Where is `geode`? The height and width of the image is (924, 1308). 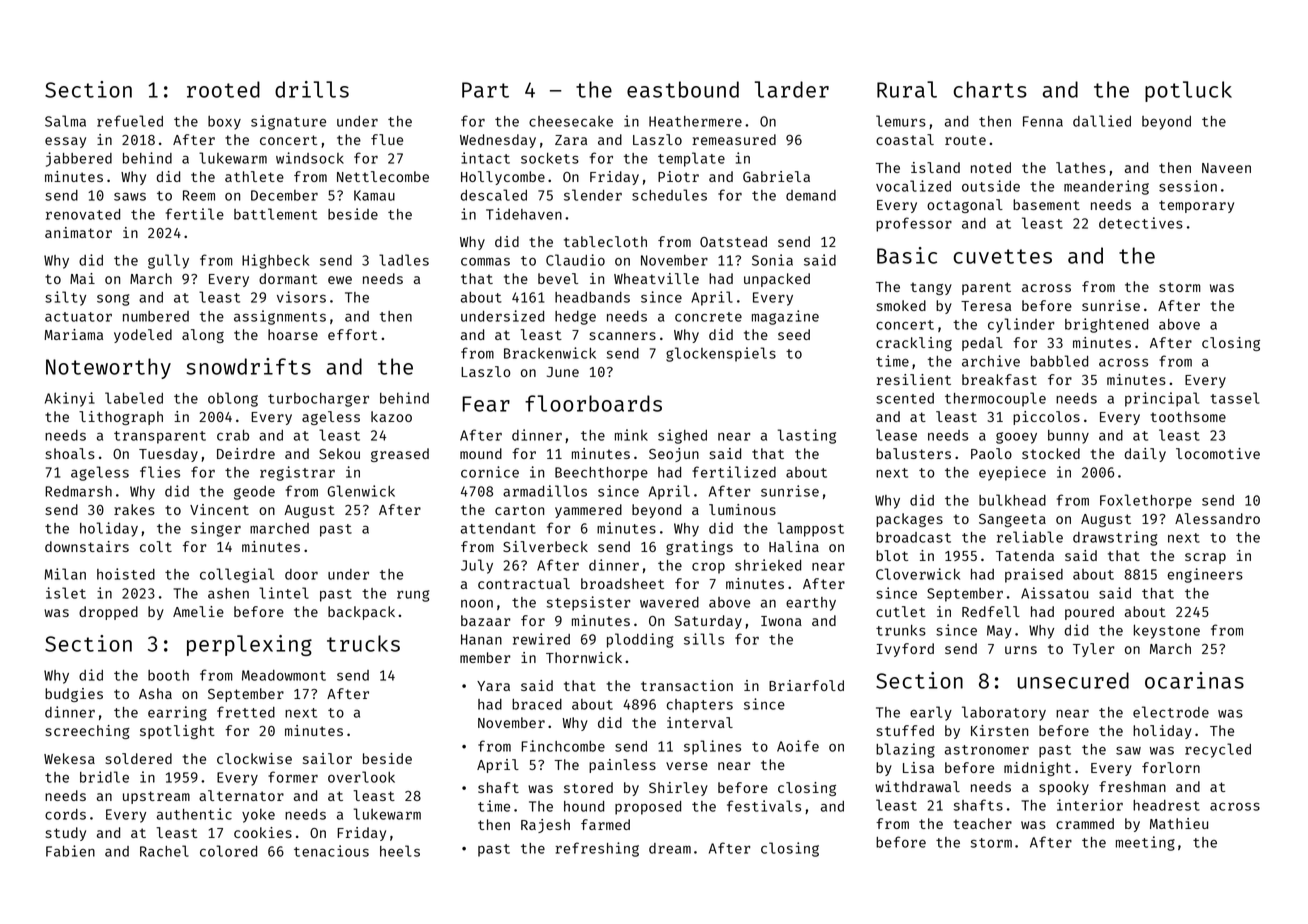
geode is located at coordinates (254, 493).
